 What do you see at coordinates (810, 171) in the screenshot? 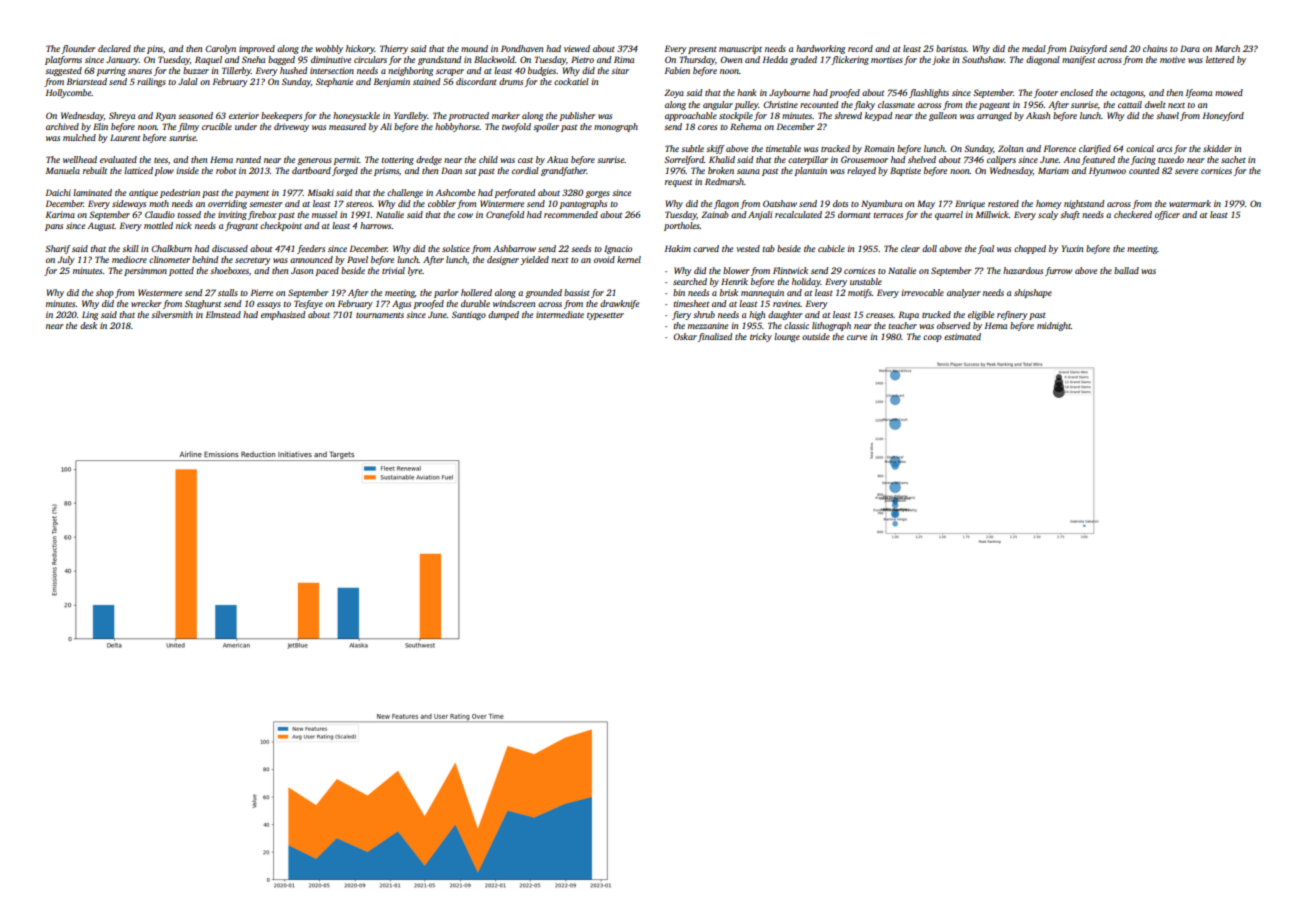
I see `plantain` at bounding box center [810, 171].
